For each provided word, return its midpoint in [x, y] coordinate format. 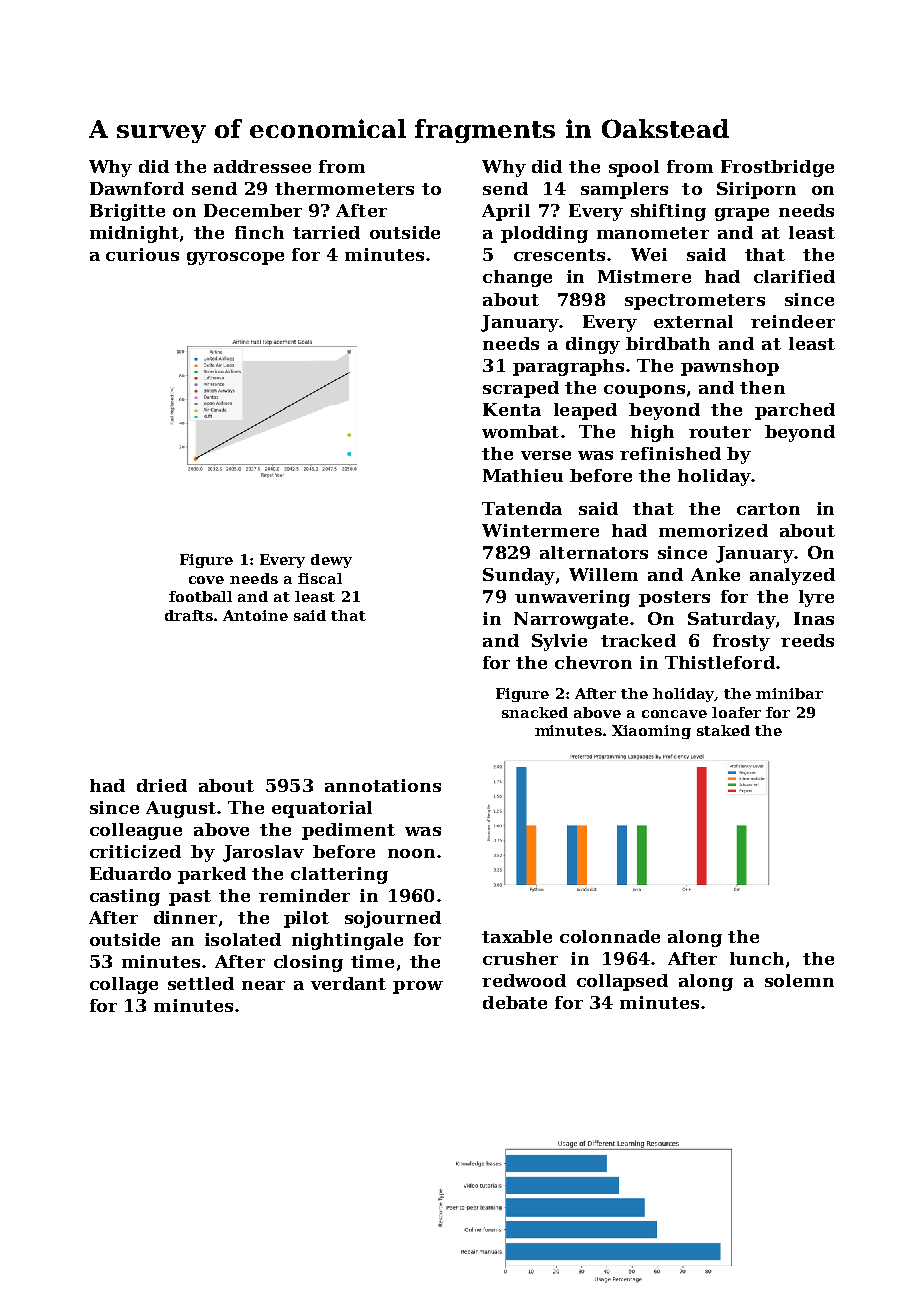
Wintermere [540, 530]
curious [142, 254]
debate [515, 1002]
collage [124, 985]
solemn [799, 980]
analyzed [792, 576]
